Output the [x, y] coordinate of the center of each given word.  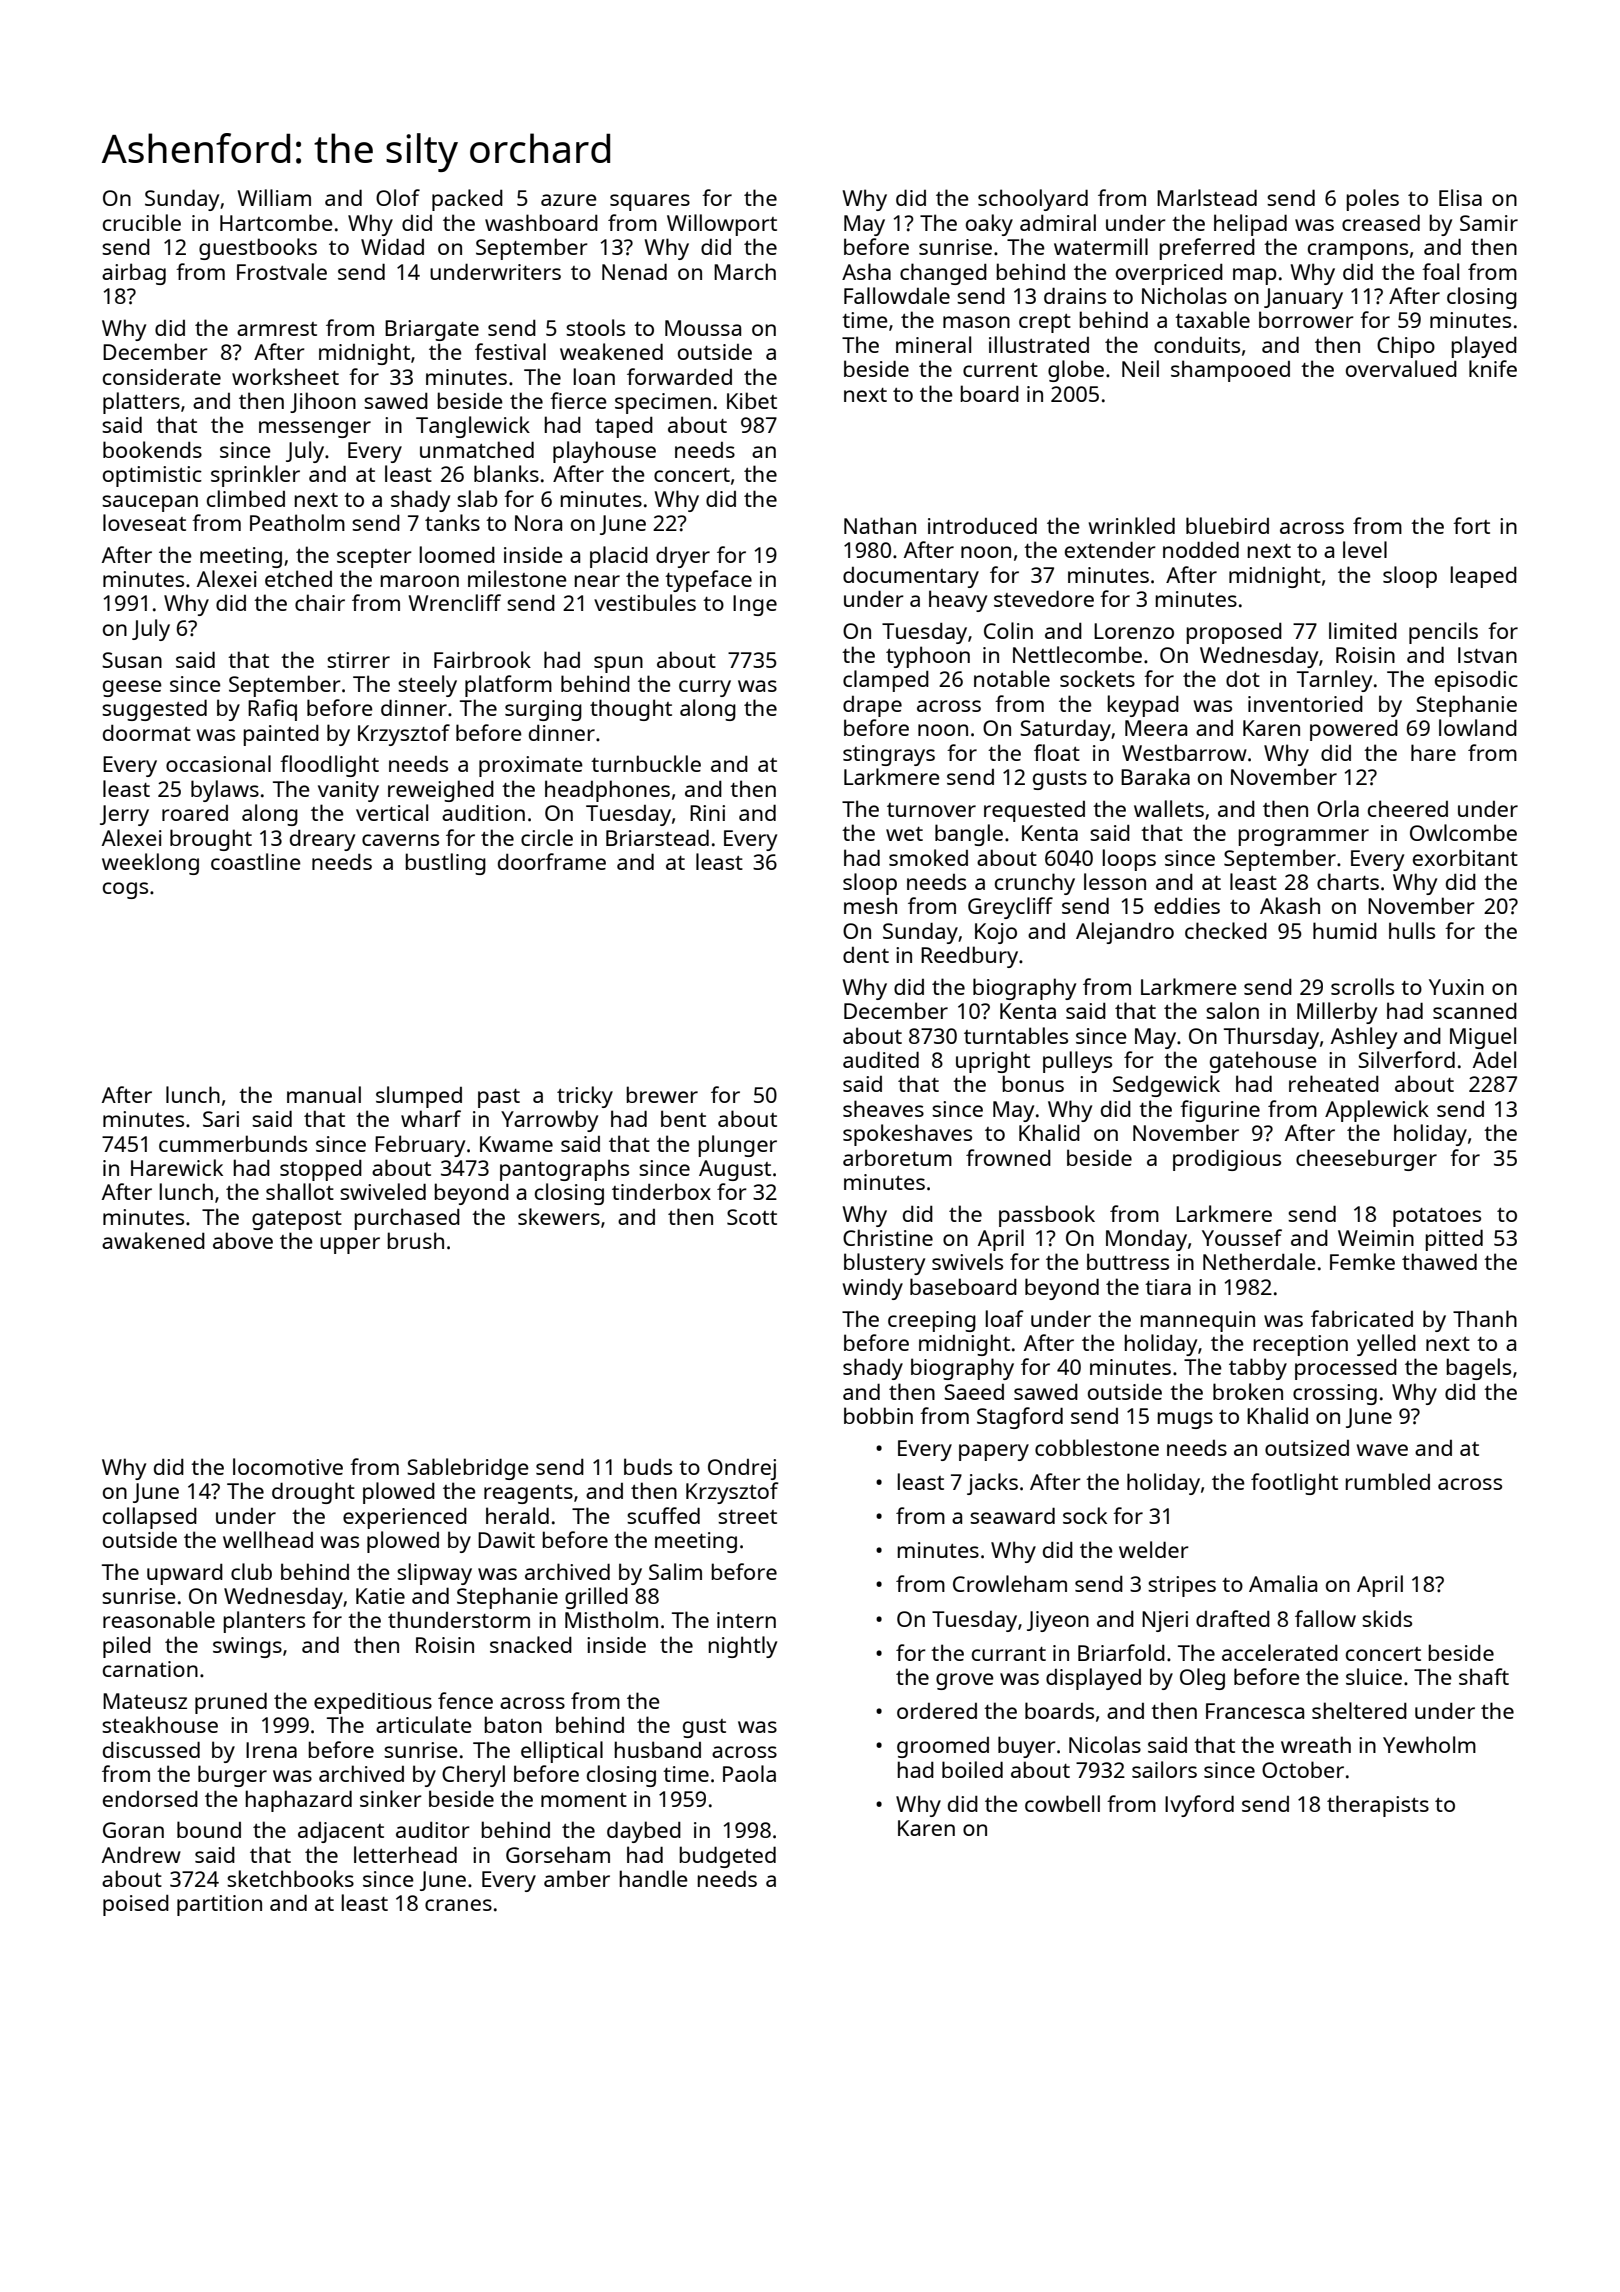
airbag [134, 274]
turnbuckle [646, 763]
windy [873, 1289]
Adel [1494, 1059]
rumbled [1387, 1481]
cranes [458, 1905]
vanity [348, 791]
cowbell [1062, 1803]
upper [350, 1245]
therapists [1378, 1806]
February [420, 1146]
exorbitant [1465, 857]
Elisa [1460, 197]
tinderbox [661, 1191]
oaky [989, 225]
